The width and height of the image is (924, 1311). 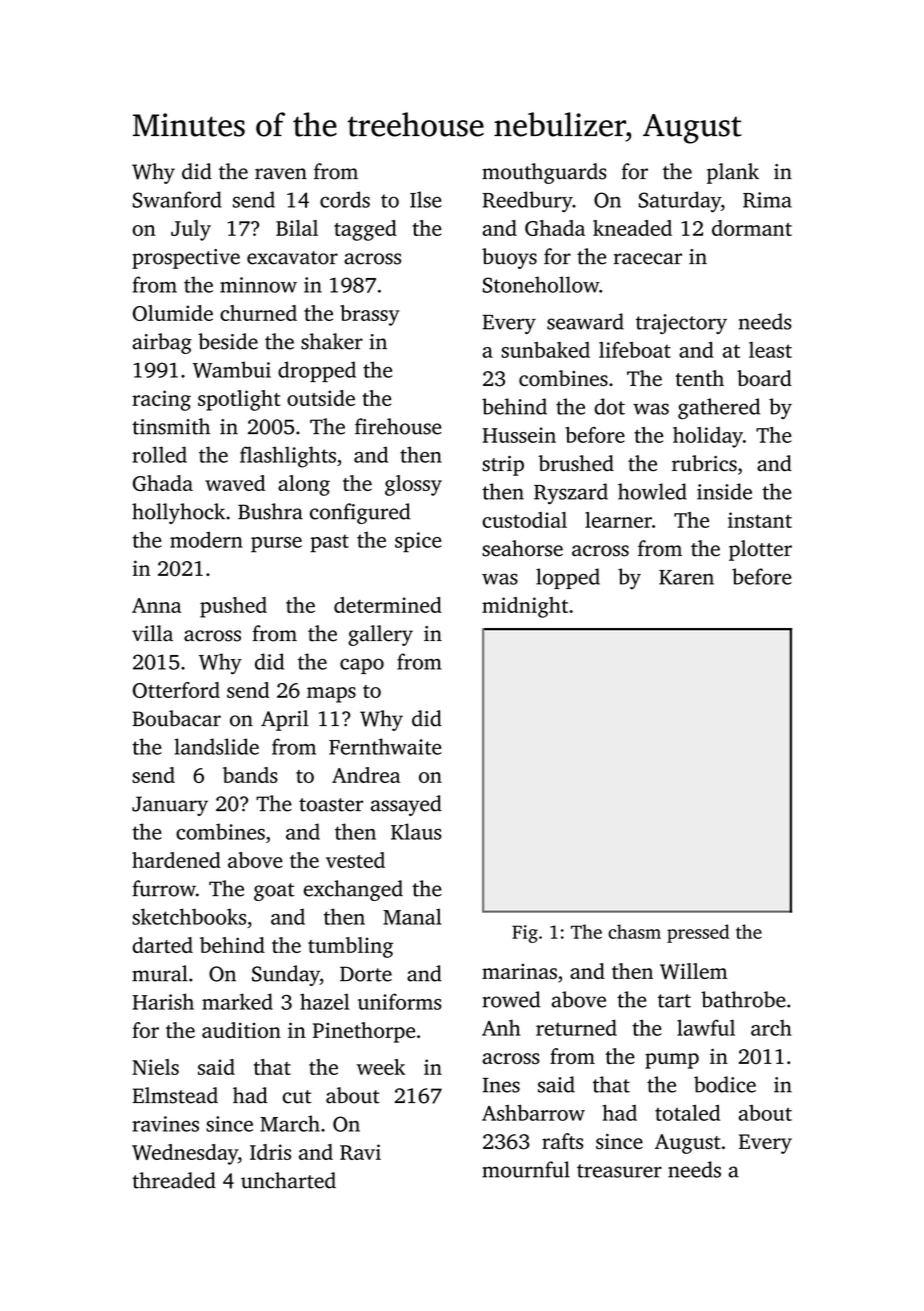 I want to click on instant, so click(x=760, y=520).
